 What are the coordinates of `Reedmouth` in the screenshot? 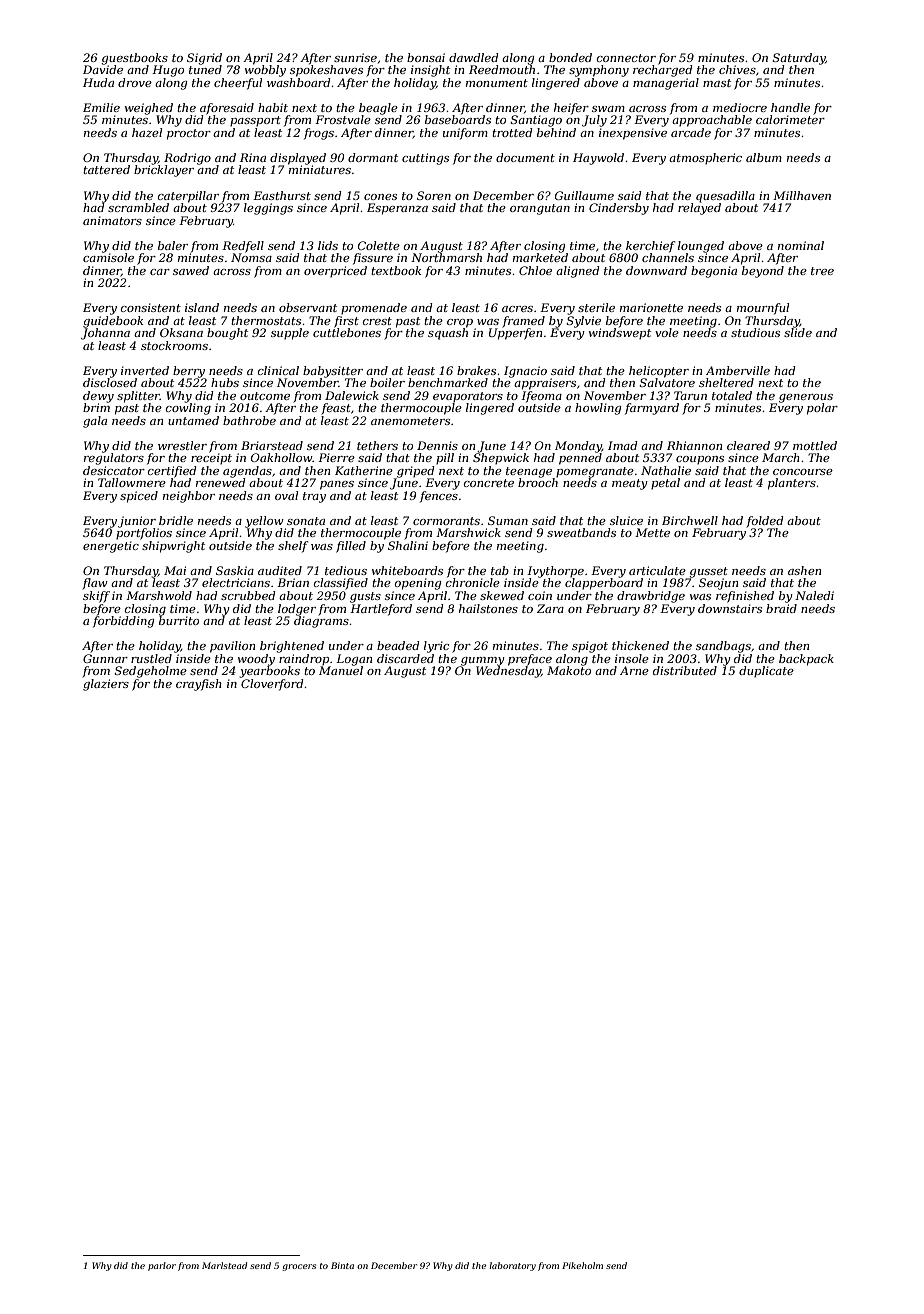 It's located at (502, 69).
